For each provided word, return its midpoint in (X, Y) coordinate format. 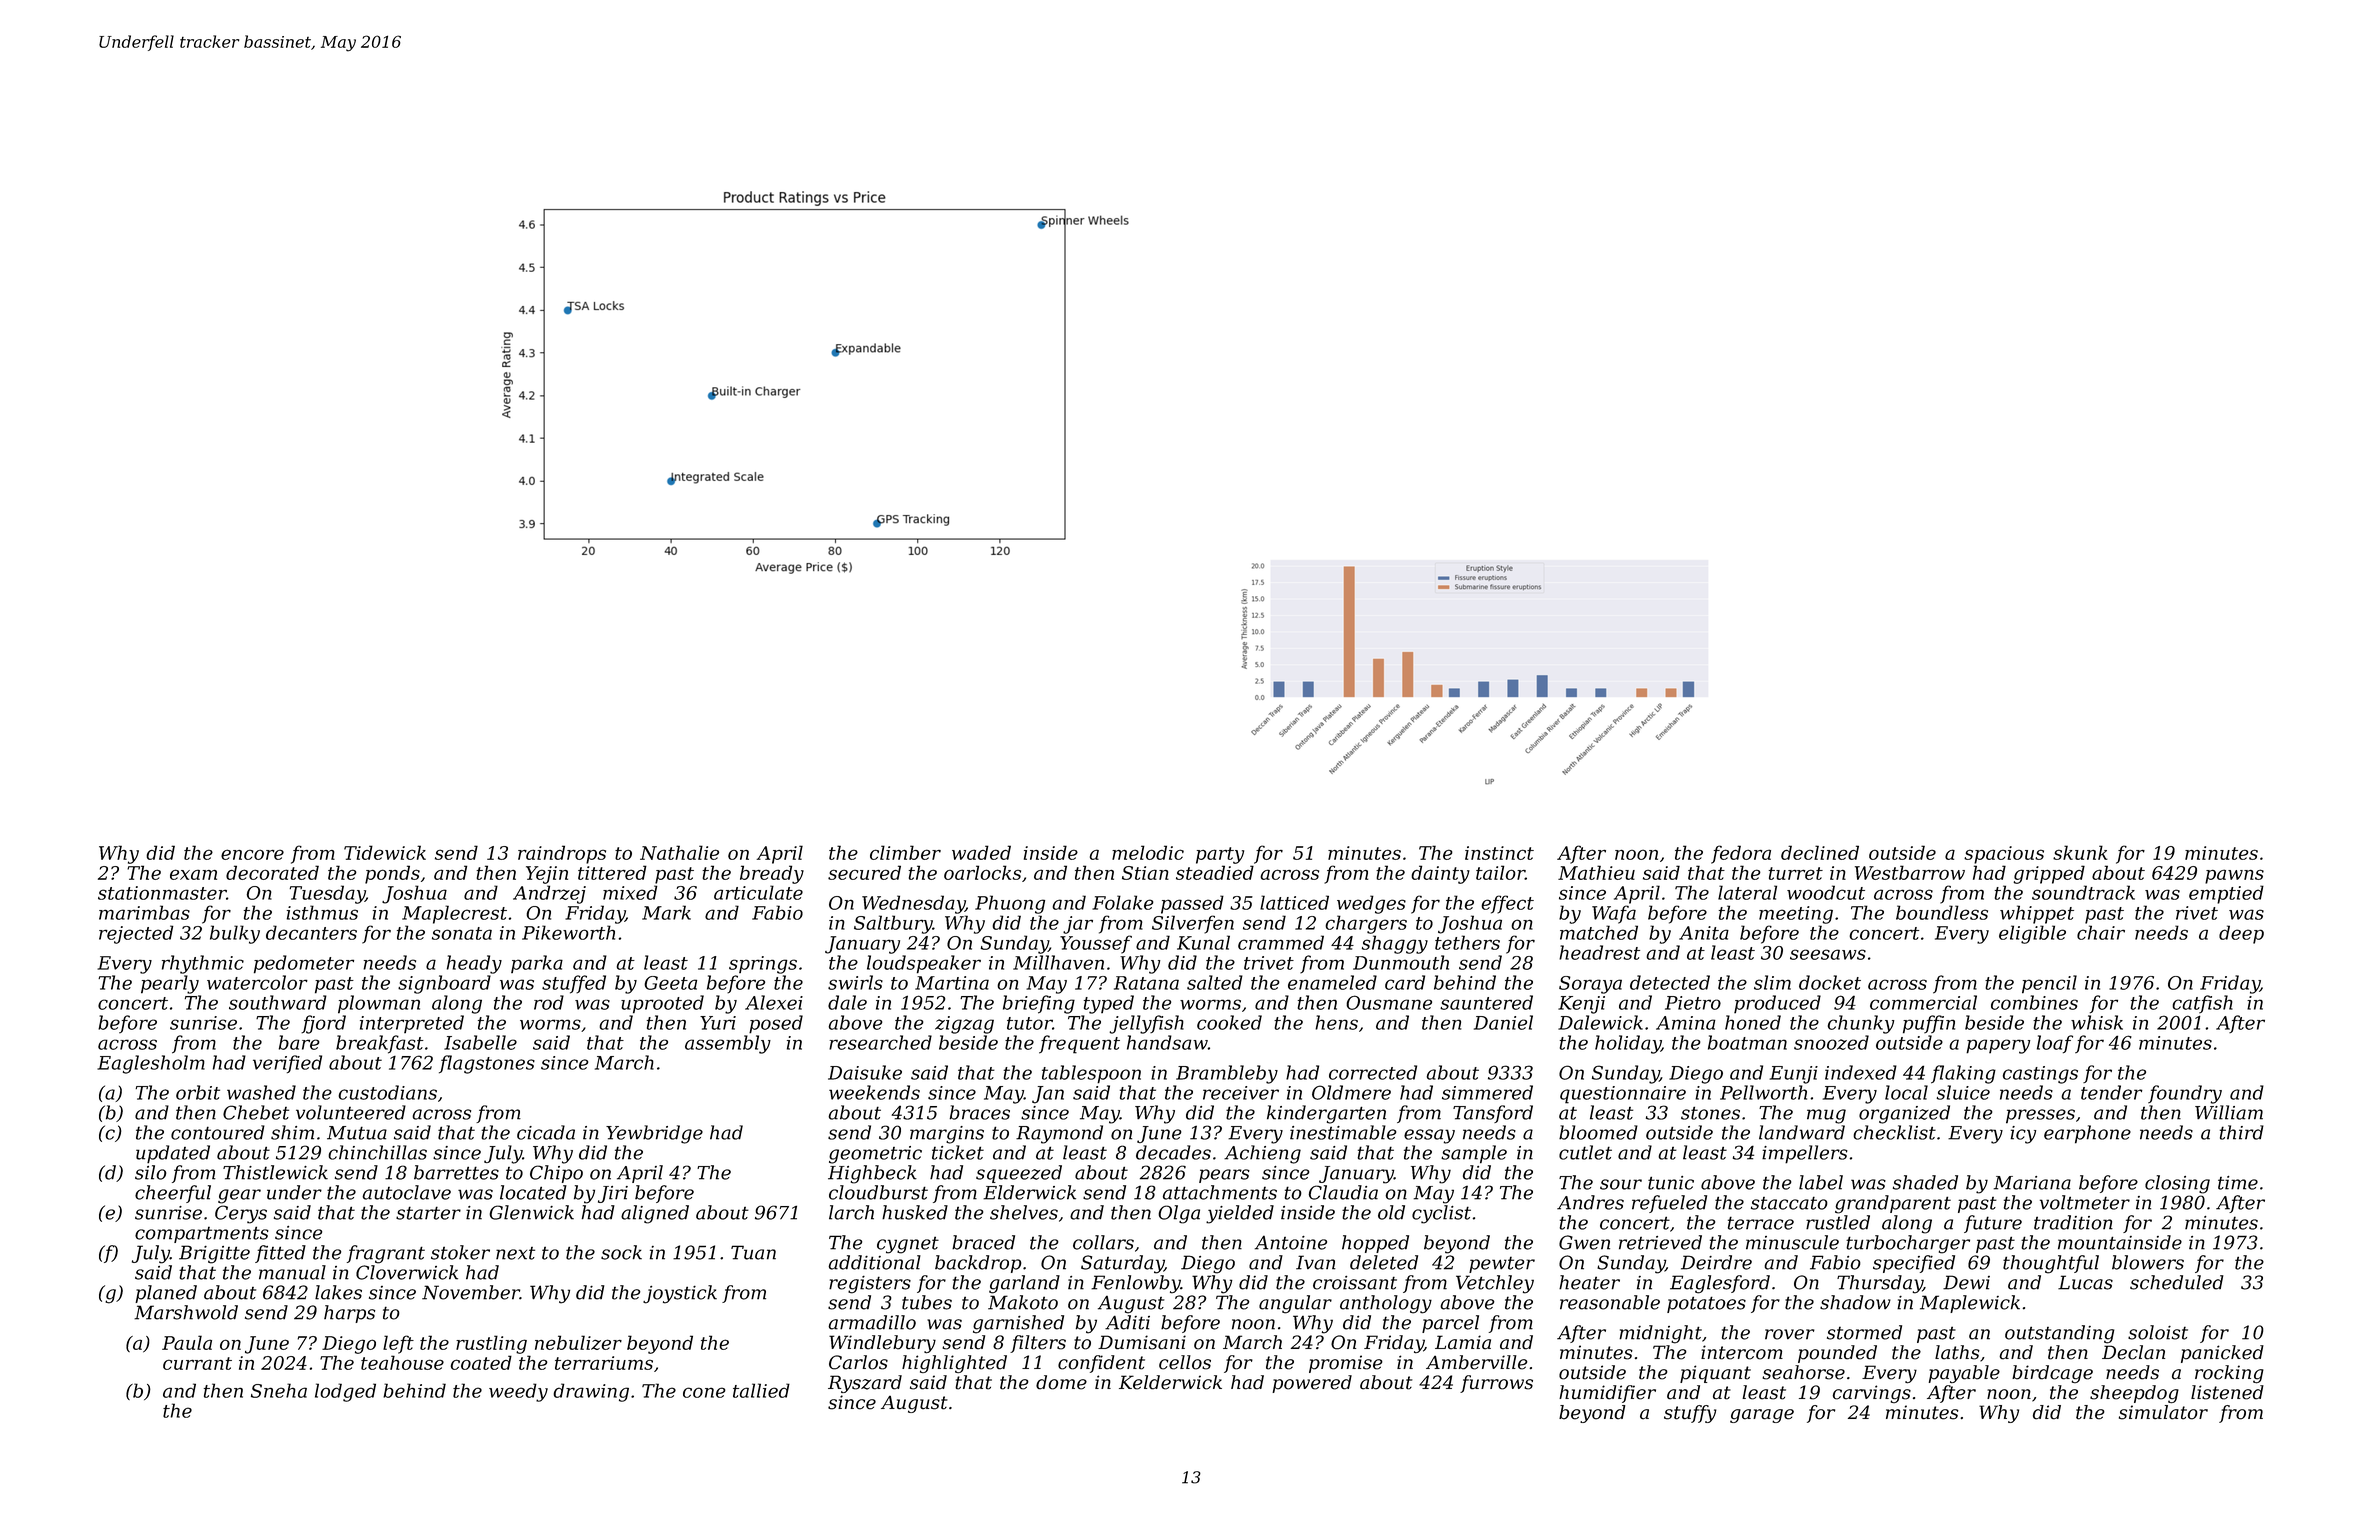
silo (150, 1172)
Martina (952, 983)
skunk (2080, 852)
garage (1762, 1416)
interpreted (412, 1024)
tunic (1671, 1183)
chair (2101, 932)
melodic (1148, 852)
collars (1103, 1242)
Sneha (279, 1390)
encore (252, 854)
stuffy (1690, 1414)
